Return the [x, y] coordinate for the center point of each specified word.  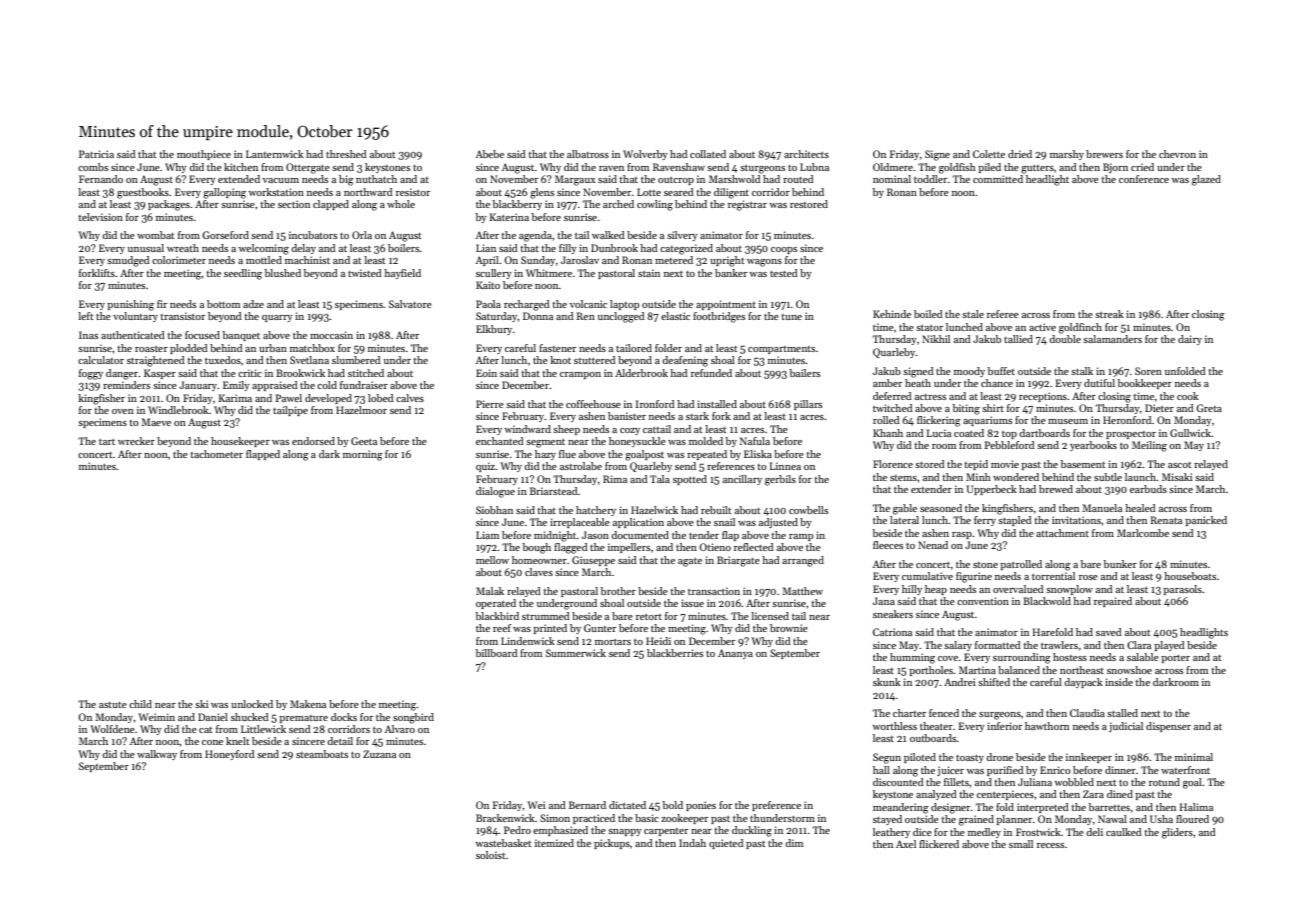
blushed [283, 273]
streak [1109, 314]
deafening [685, 361]
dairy [1190, 340]
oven [123, 411]
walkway [157, 755]
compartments [781, 350]
